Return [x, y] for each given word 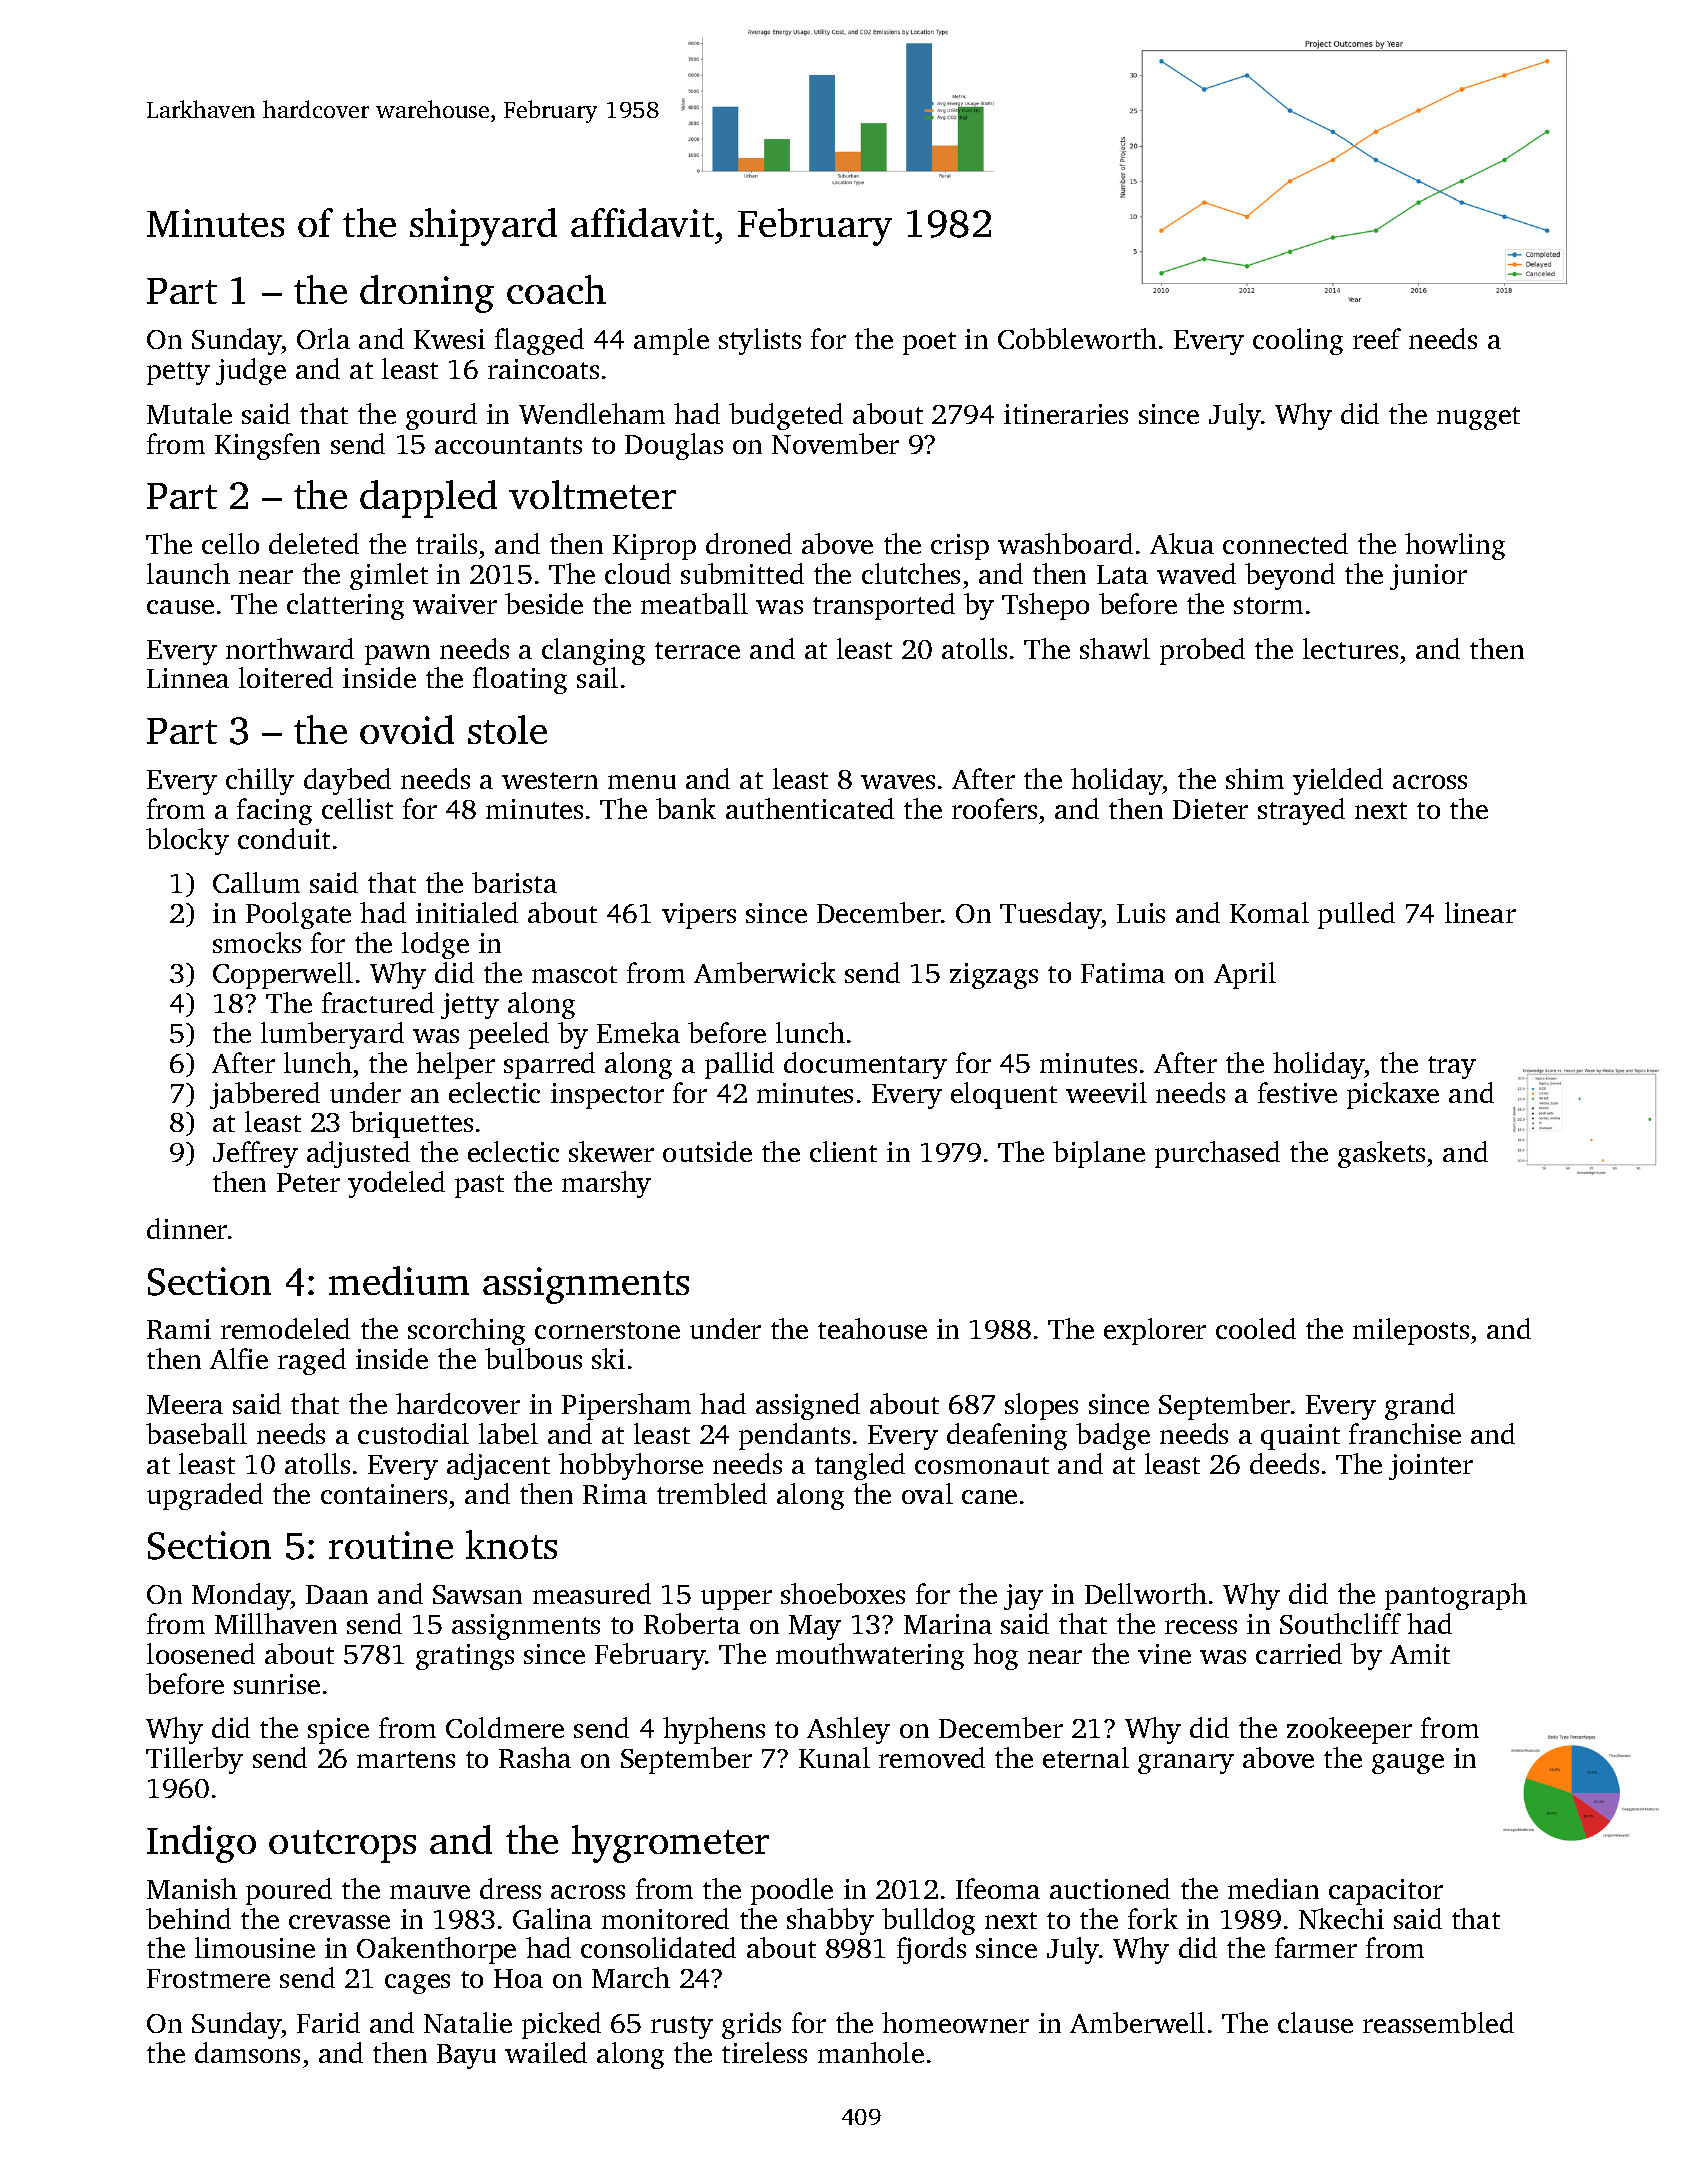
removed [932, 1757]
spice [338, 1731]
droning [427, 294]
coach [556, 289]
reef [1377, 338]
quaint [1300, 1437]
